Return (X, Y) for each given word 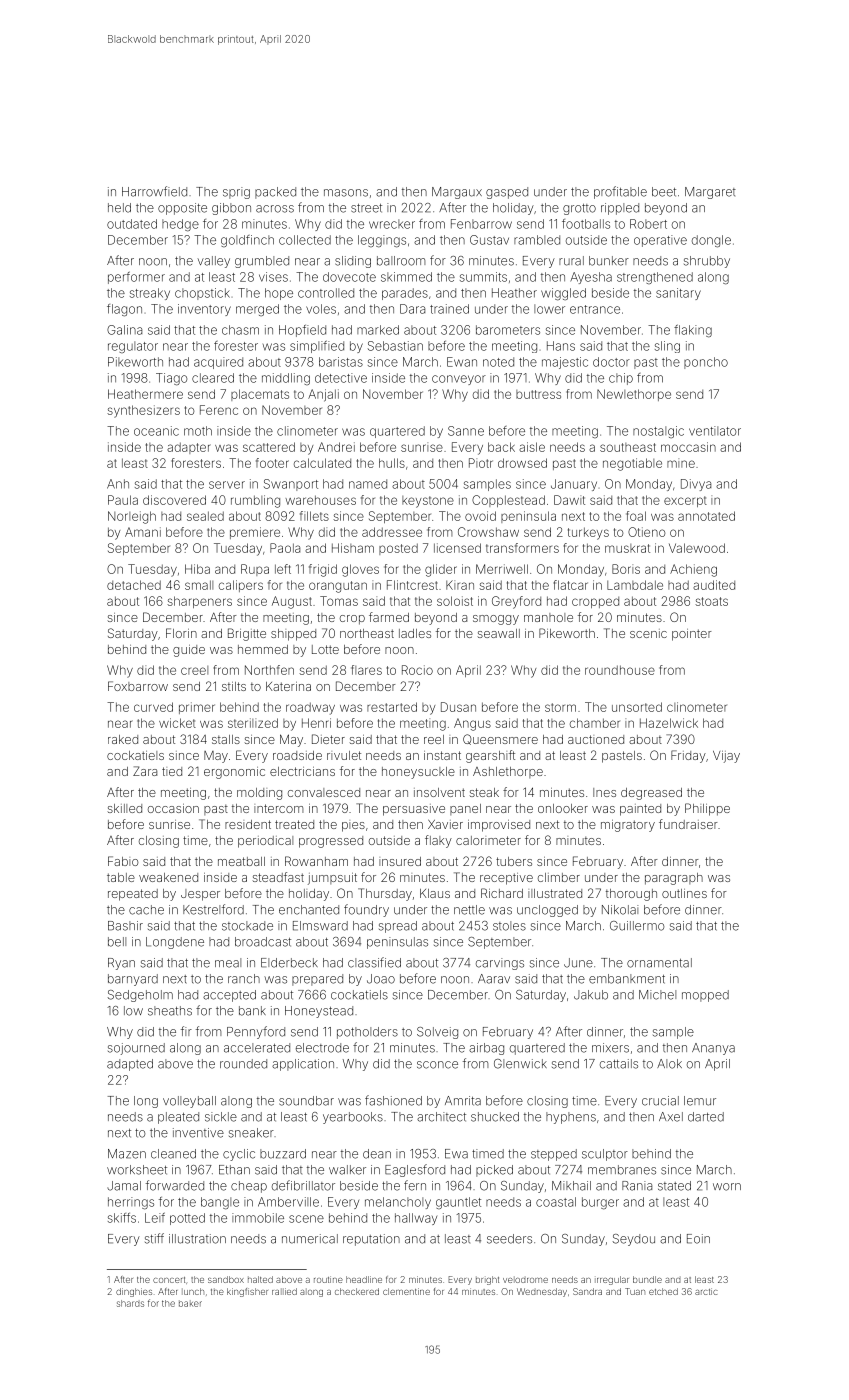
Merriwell (502, 569)
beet (664, 192)
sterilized (253, 723)
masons (346, 193)
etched (663, 1291)
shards (130, 1303)
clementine (406, 1291)
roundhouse (620, 670)
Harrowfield (154, 191)
